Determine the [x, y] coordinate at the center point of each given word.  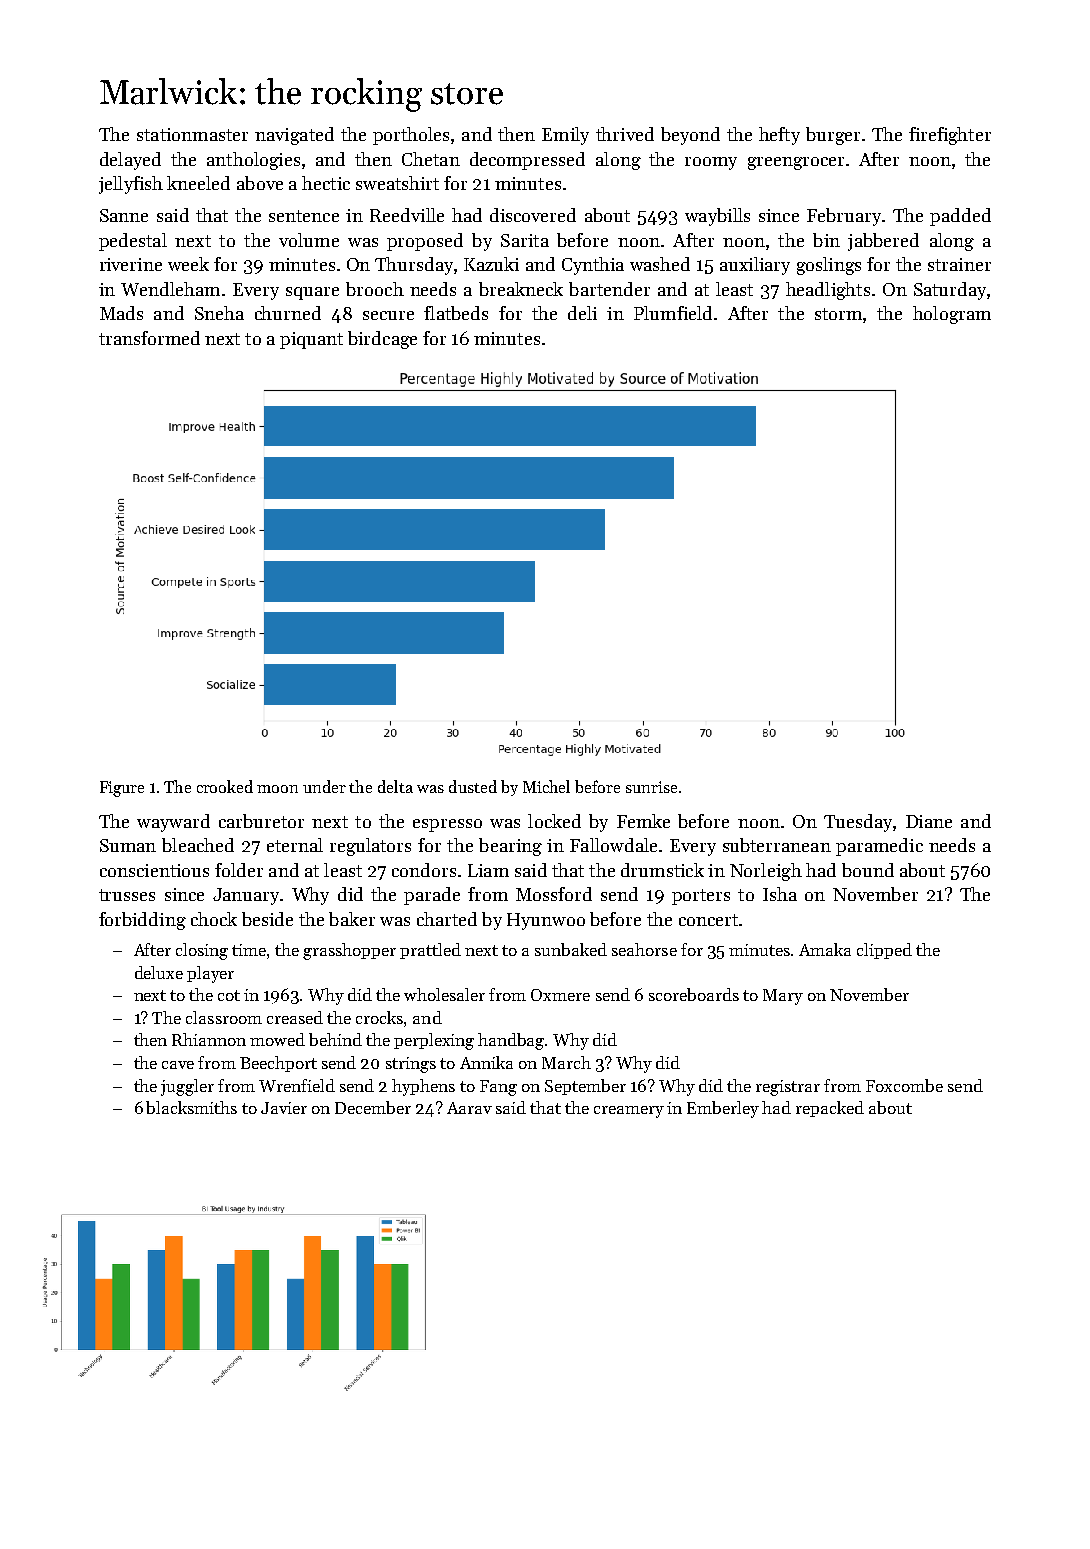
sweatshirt [397, 183]
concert [708, 920]
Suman [128, 845]
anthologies [253, 161]
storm [838, 314]
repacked [830, 1109]
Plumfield [673, 313]
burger [833, 136]
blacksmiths [191, 1107]
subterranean [777, 845]
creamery [629, 1112]
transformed [149, 338]
